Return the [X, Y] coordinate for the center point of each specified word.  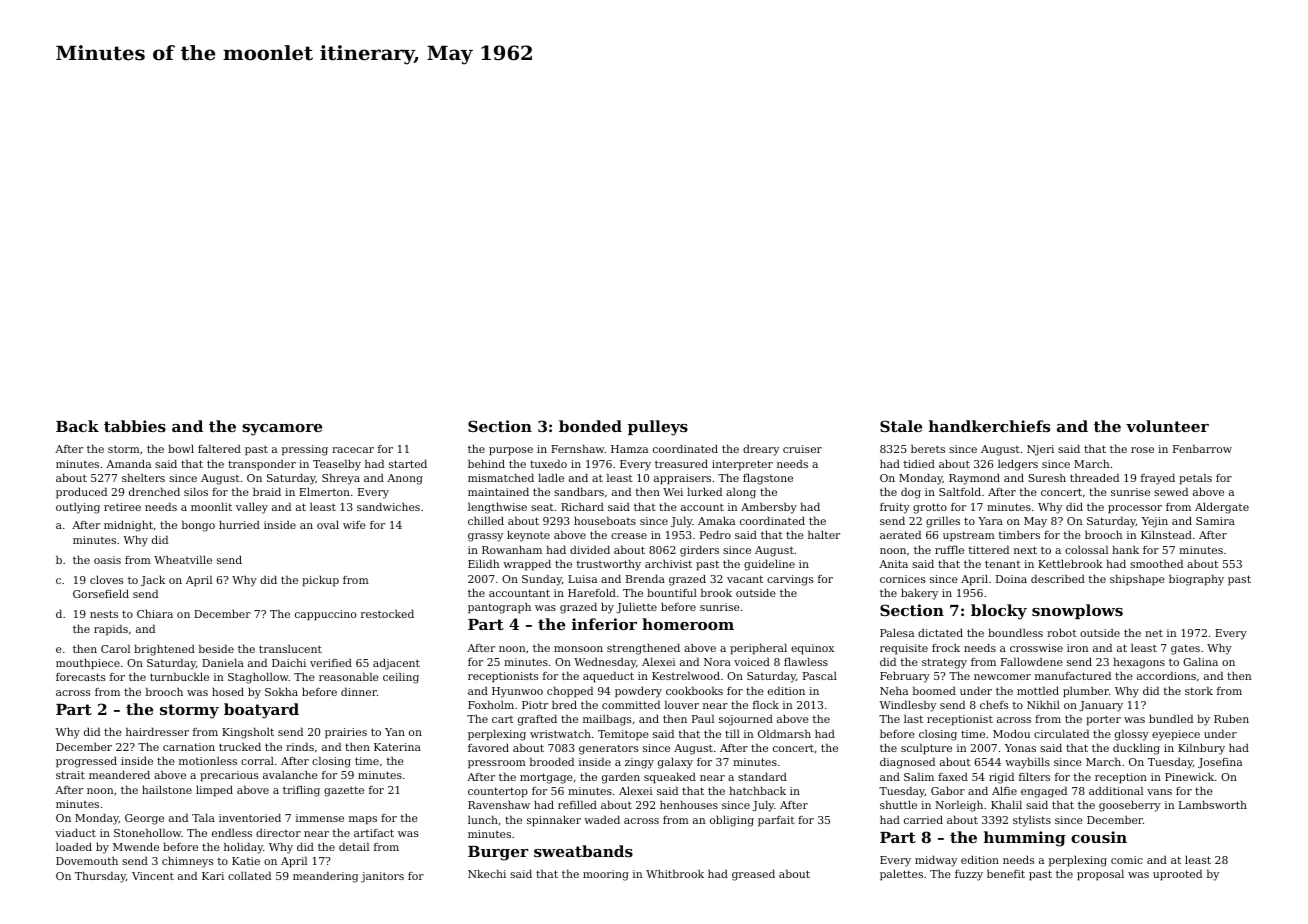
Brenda [645, 578]
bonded [590, 426]
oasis [107, 560]
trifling [301, 791]
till [732, 733]
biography [1196, 580]
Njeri [1040, 450]
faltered [219, 448]
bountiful [672, 592]
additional [1116, 790]
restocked [387, 613]
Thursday [100, 877]
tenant [1003, 564]
